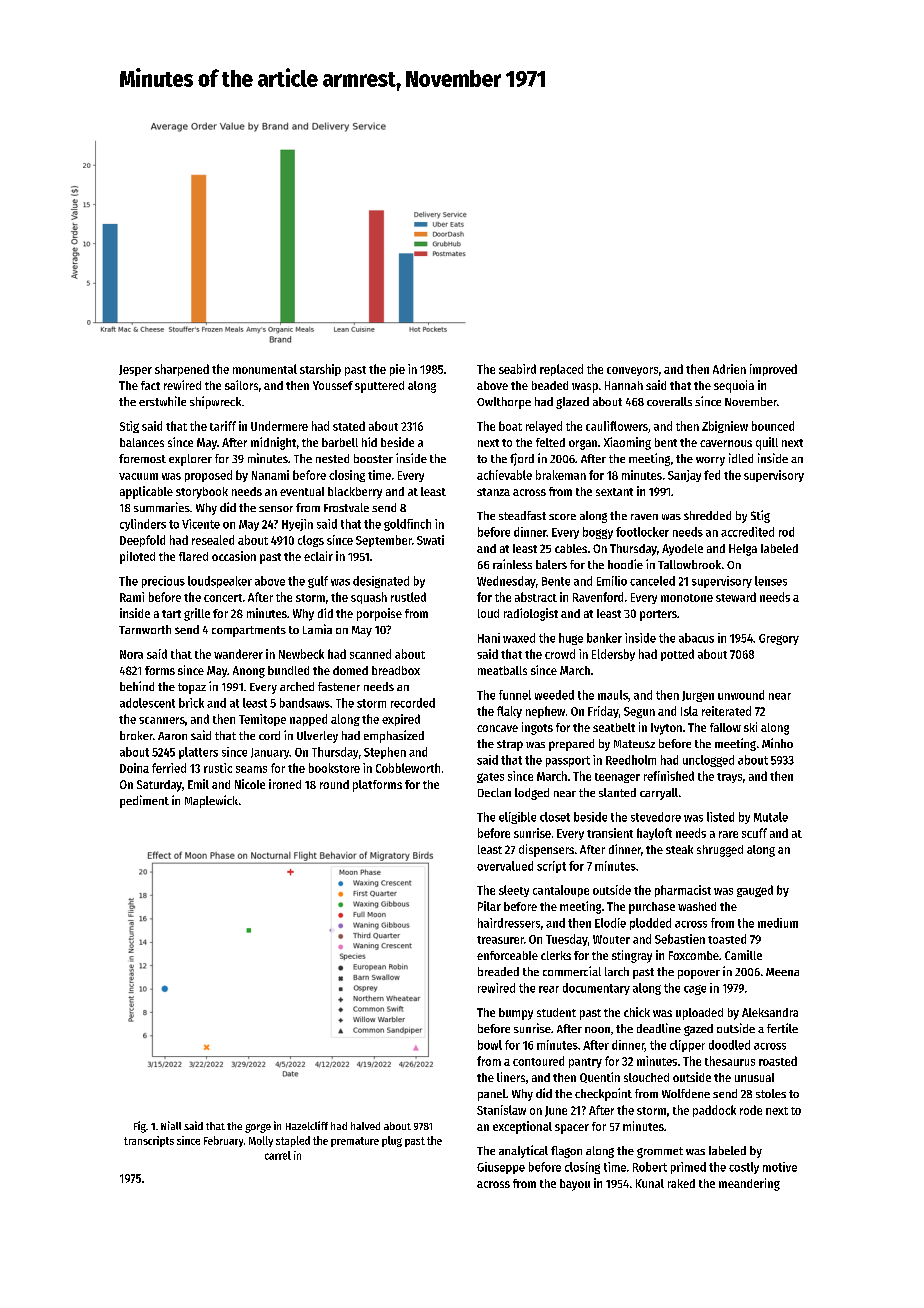 Image resolution: width=924 pixels, height=1308 pixels. What do you see at coordinates (258, 1128) in the screenshot?
I see `gorge` at bounding box center [258, 1128].
